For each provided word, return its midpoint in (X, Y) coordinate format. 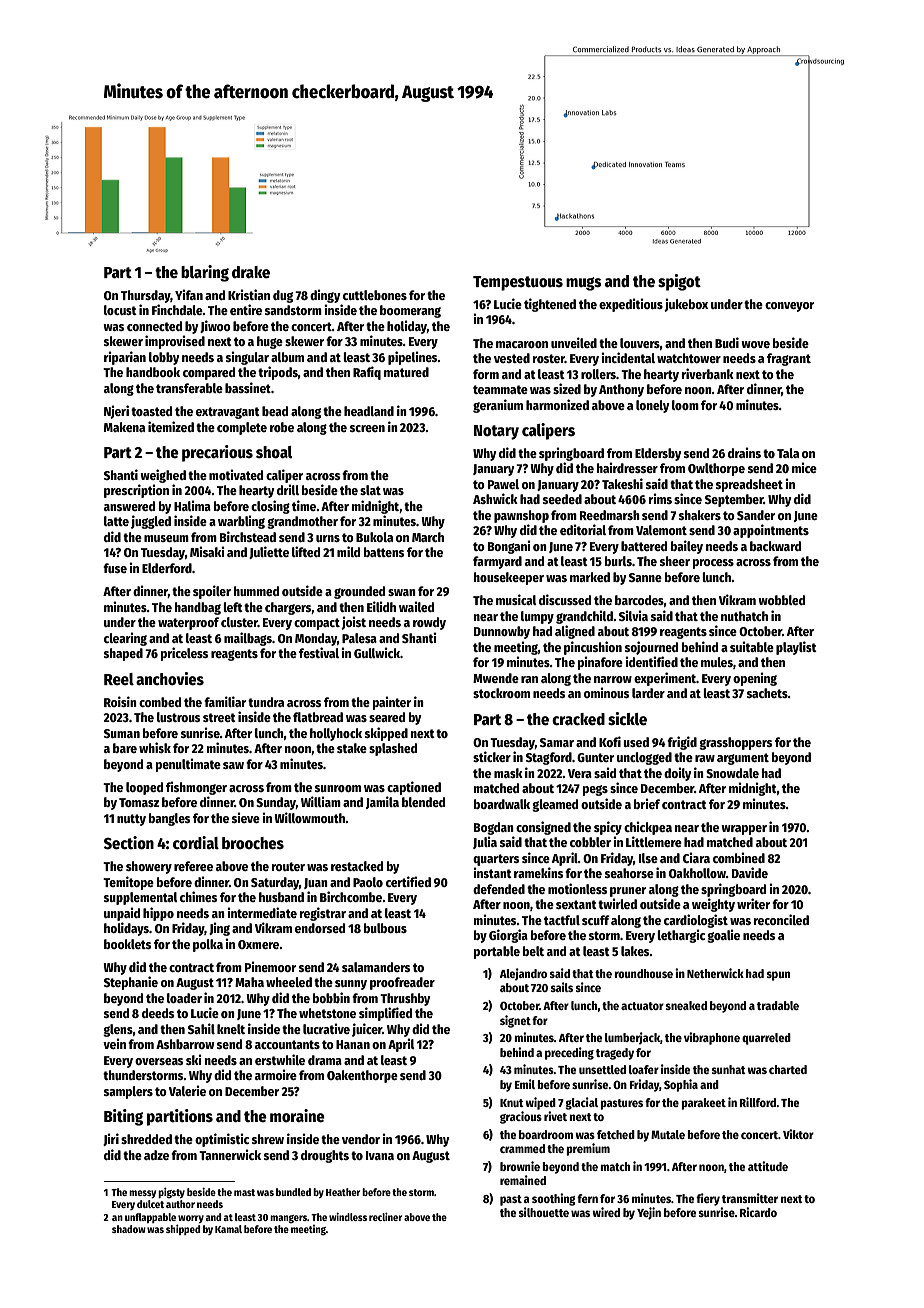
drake (251, 272)
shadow (129, 1229)
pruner (628, 892)
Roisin (120, 701)
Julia (485, 842)
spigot (679, 282)
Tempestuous (518, 283)
